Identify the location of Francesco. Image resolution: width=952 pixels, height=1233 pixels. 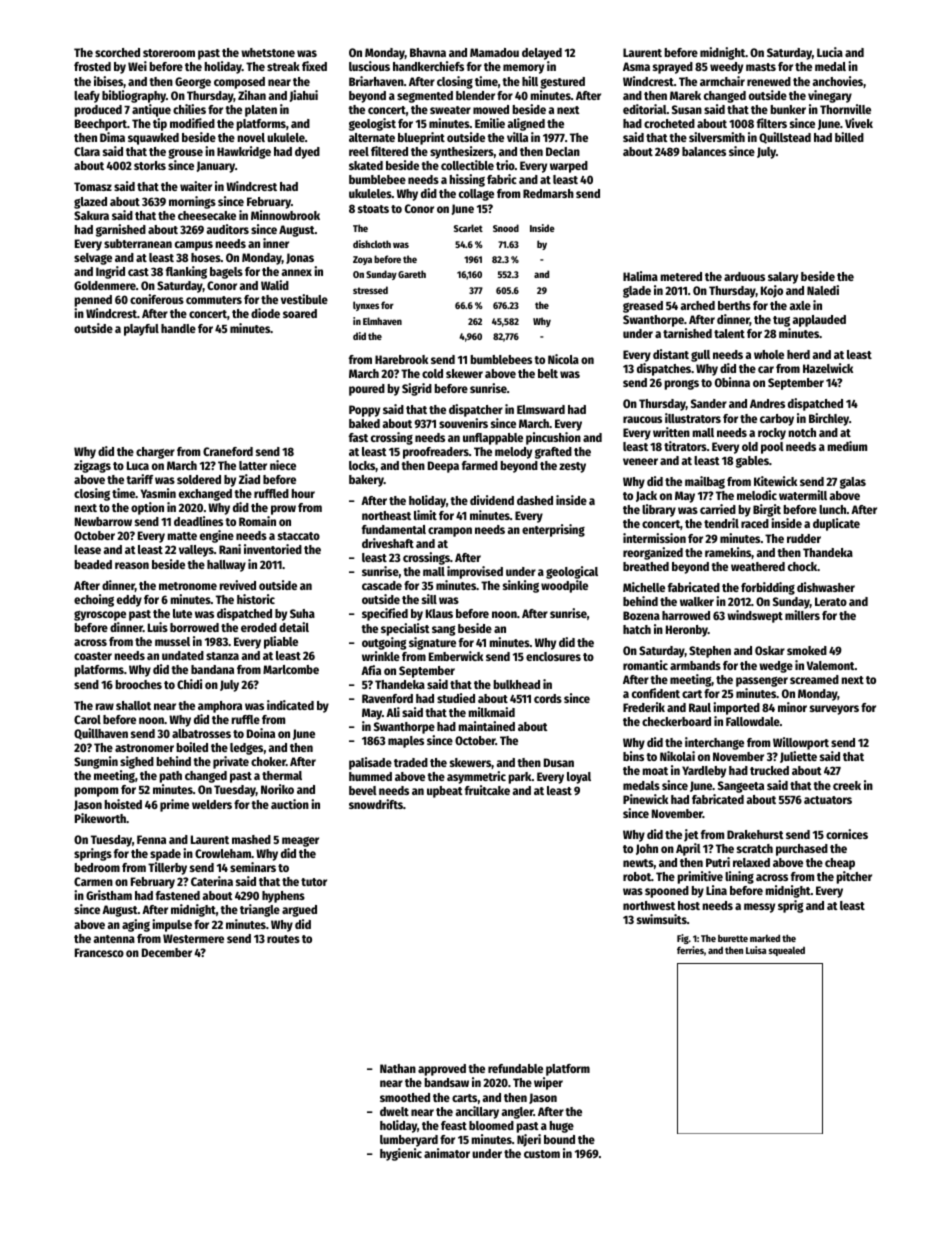
(99, 952).
